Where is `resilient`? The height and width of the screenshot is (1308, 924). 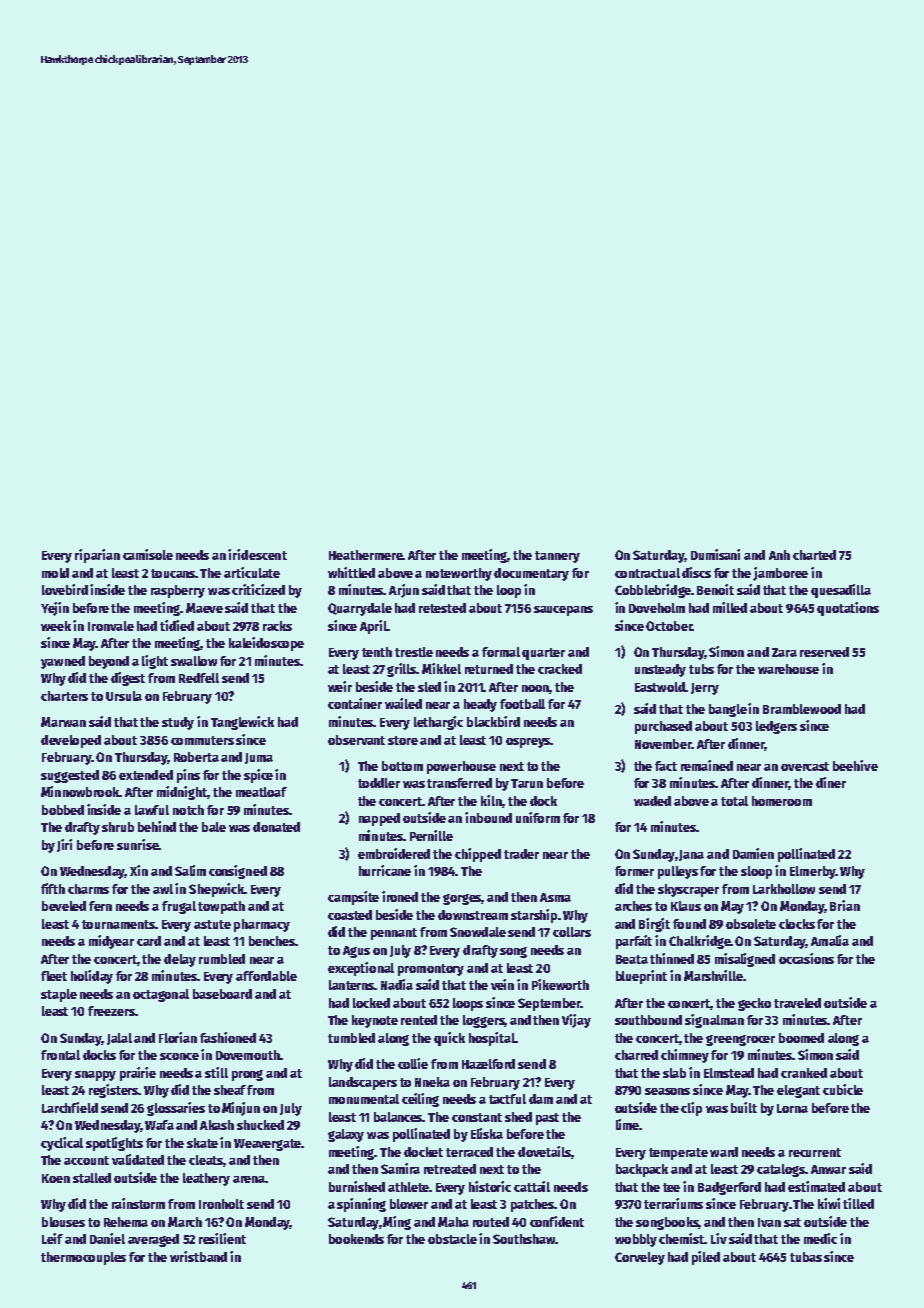 resilient is located at coordinates (222, 1238).
